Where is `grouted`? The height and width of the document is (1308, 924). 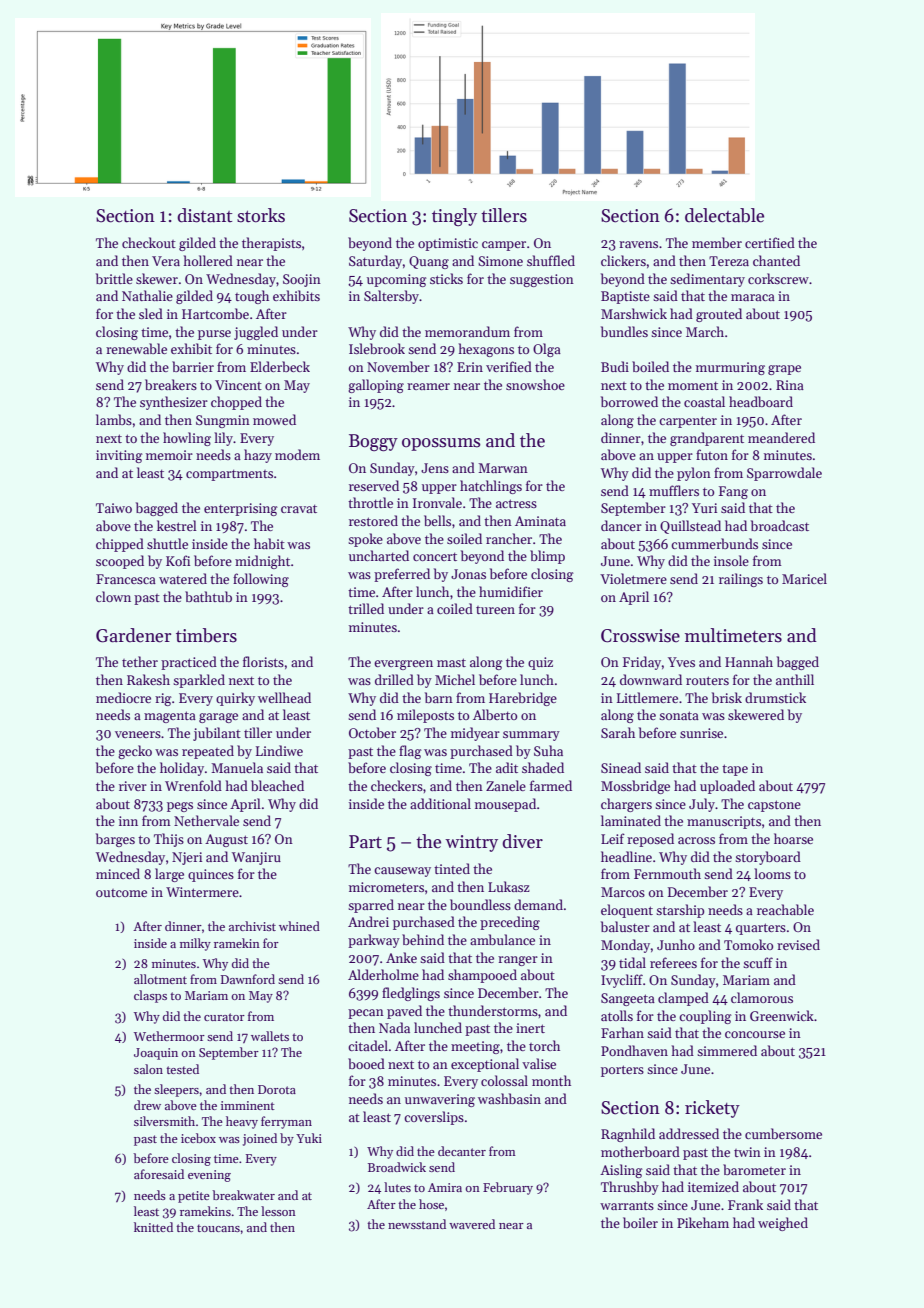 grouted is located at coordinates (719, 315).
